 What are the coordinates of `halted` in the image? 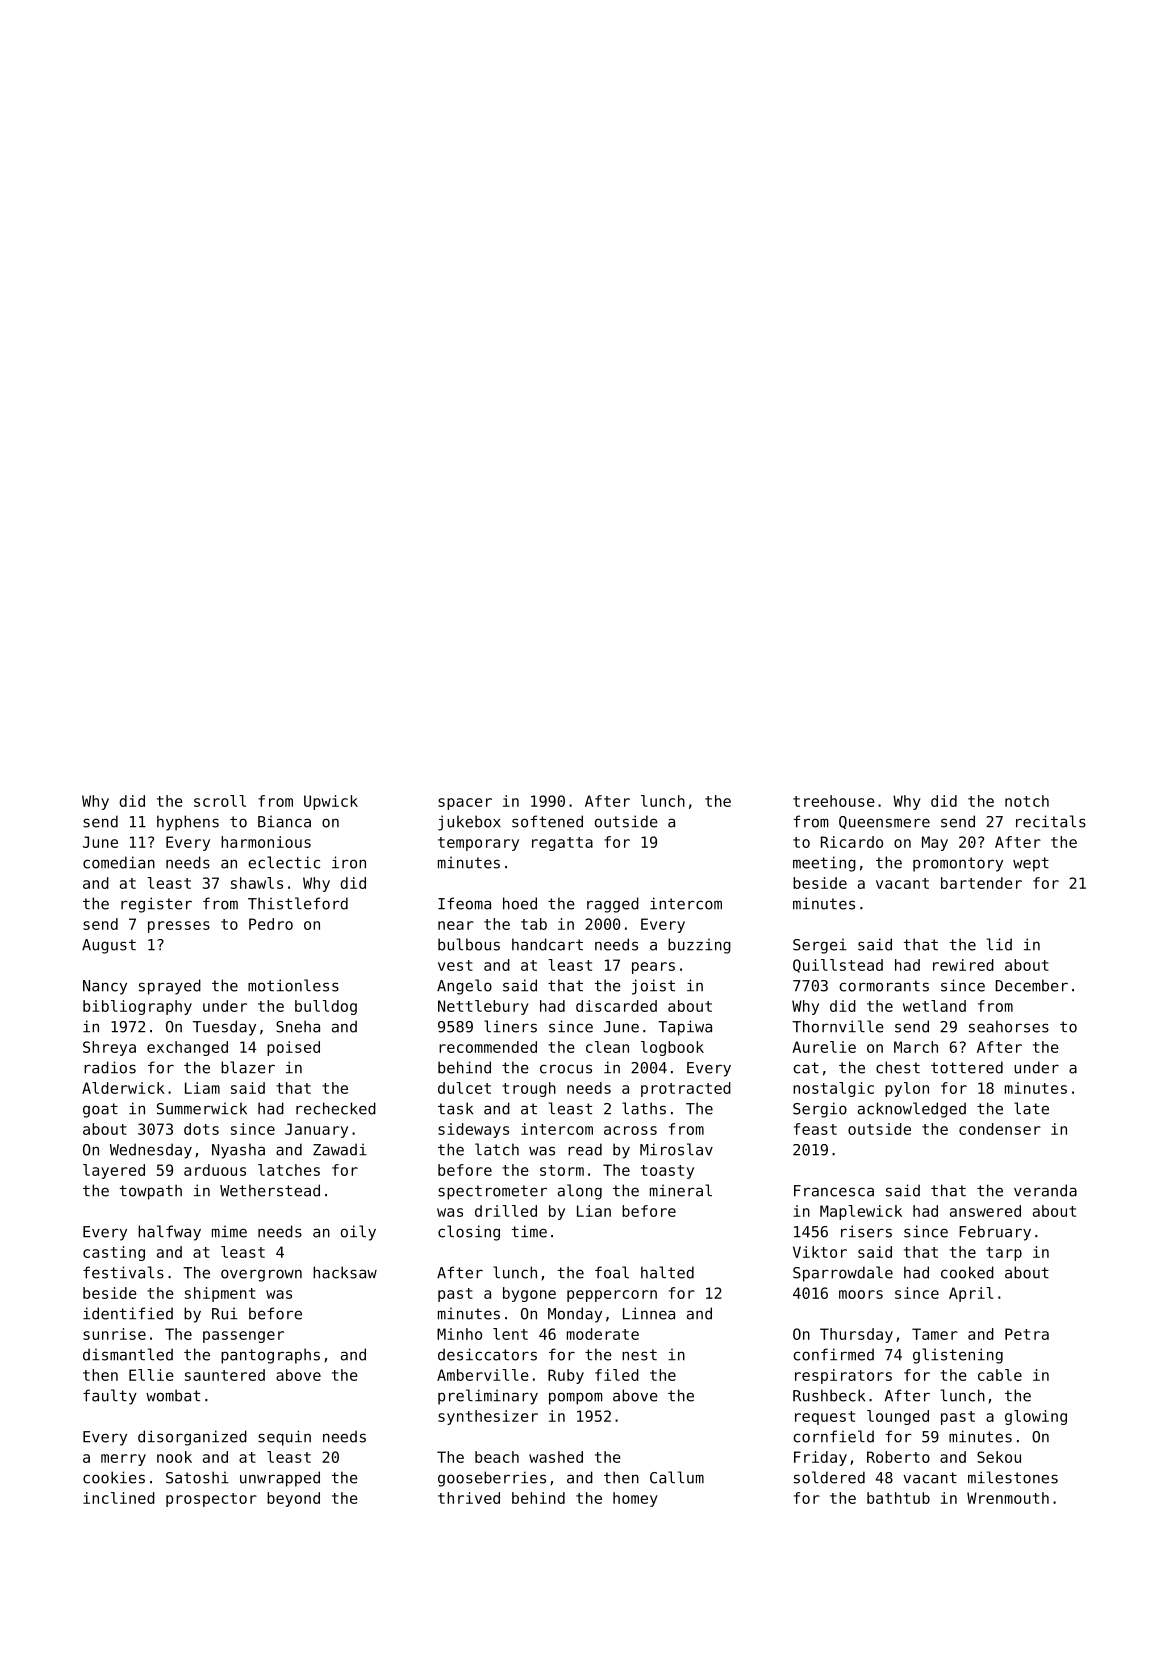 It's located at (667, 1272).
